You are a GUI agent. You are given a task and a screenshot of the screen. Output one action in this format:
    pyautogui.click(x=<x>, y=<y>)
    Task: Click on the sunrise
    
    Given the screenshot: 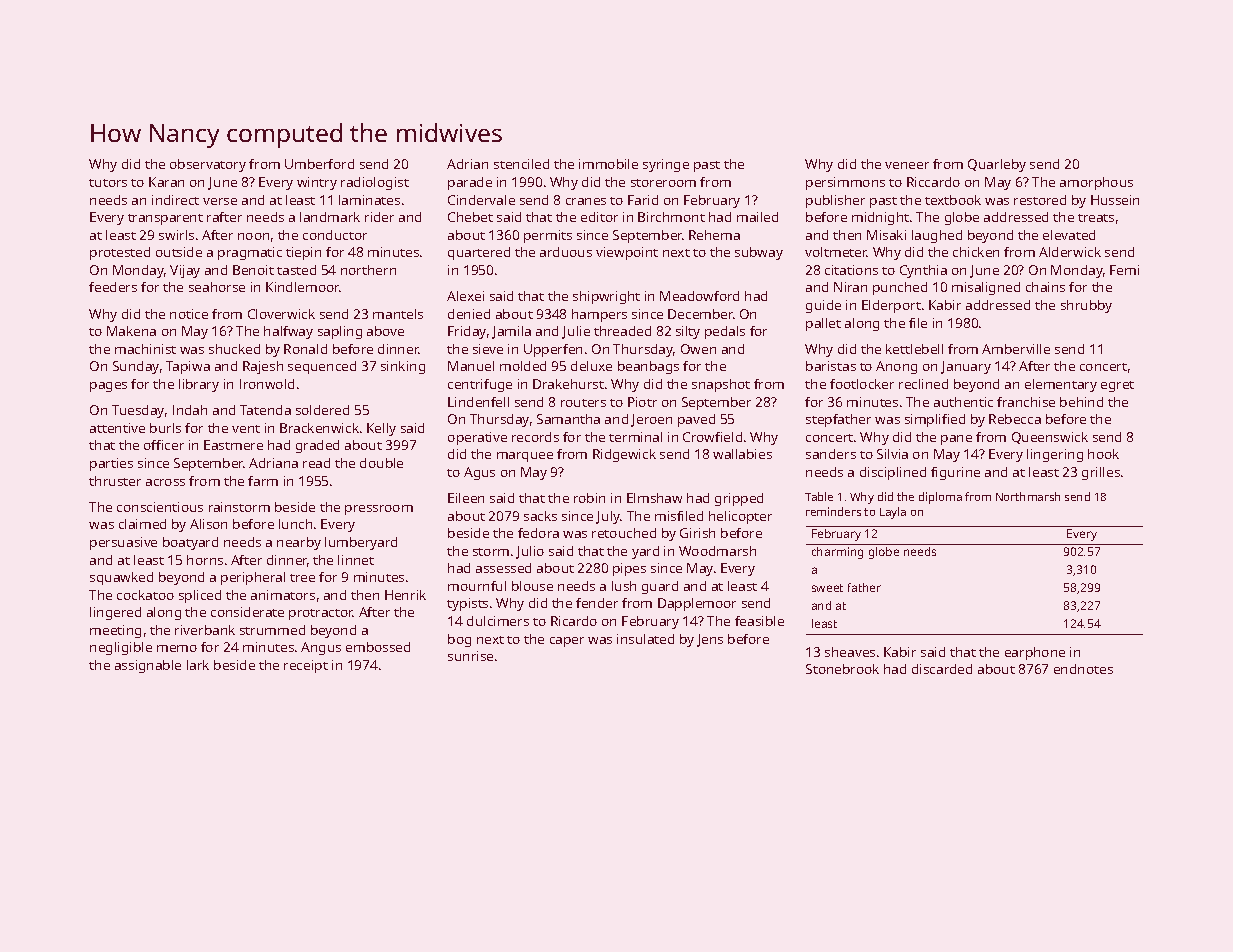 What is the action you would take?
    pyautogui.click(x=470, y=656)
